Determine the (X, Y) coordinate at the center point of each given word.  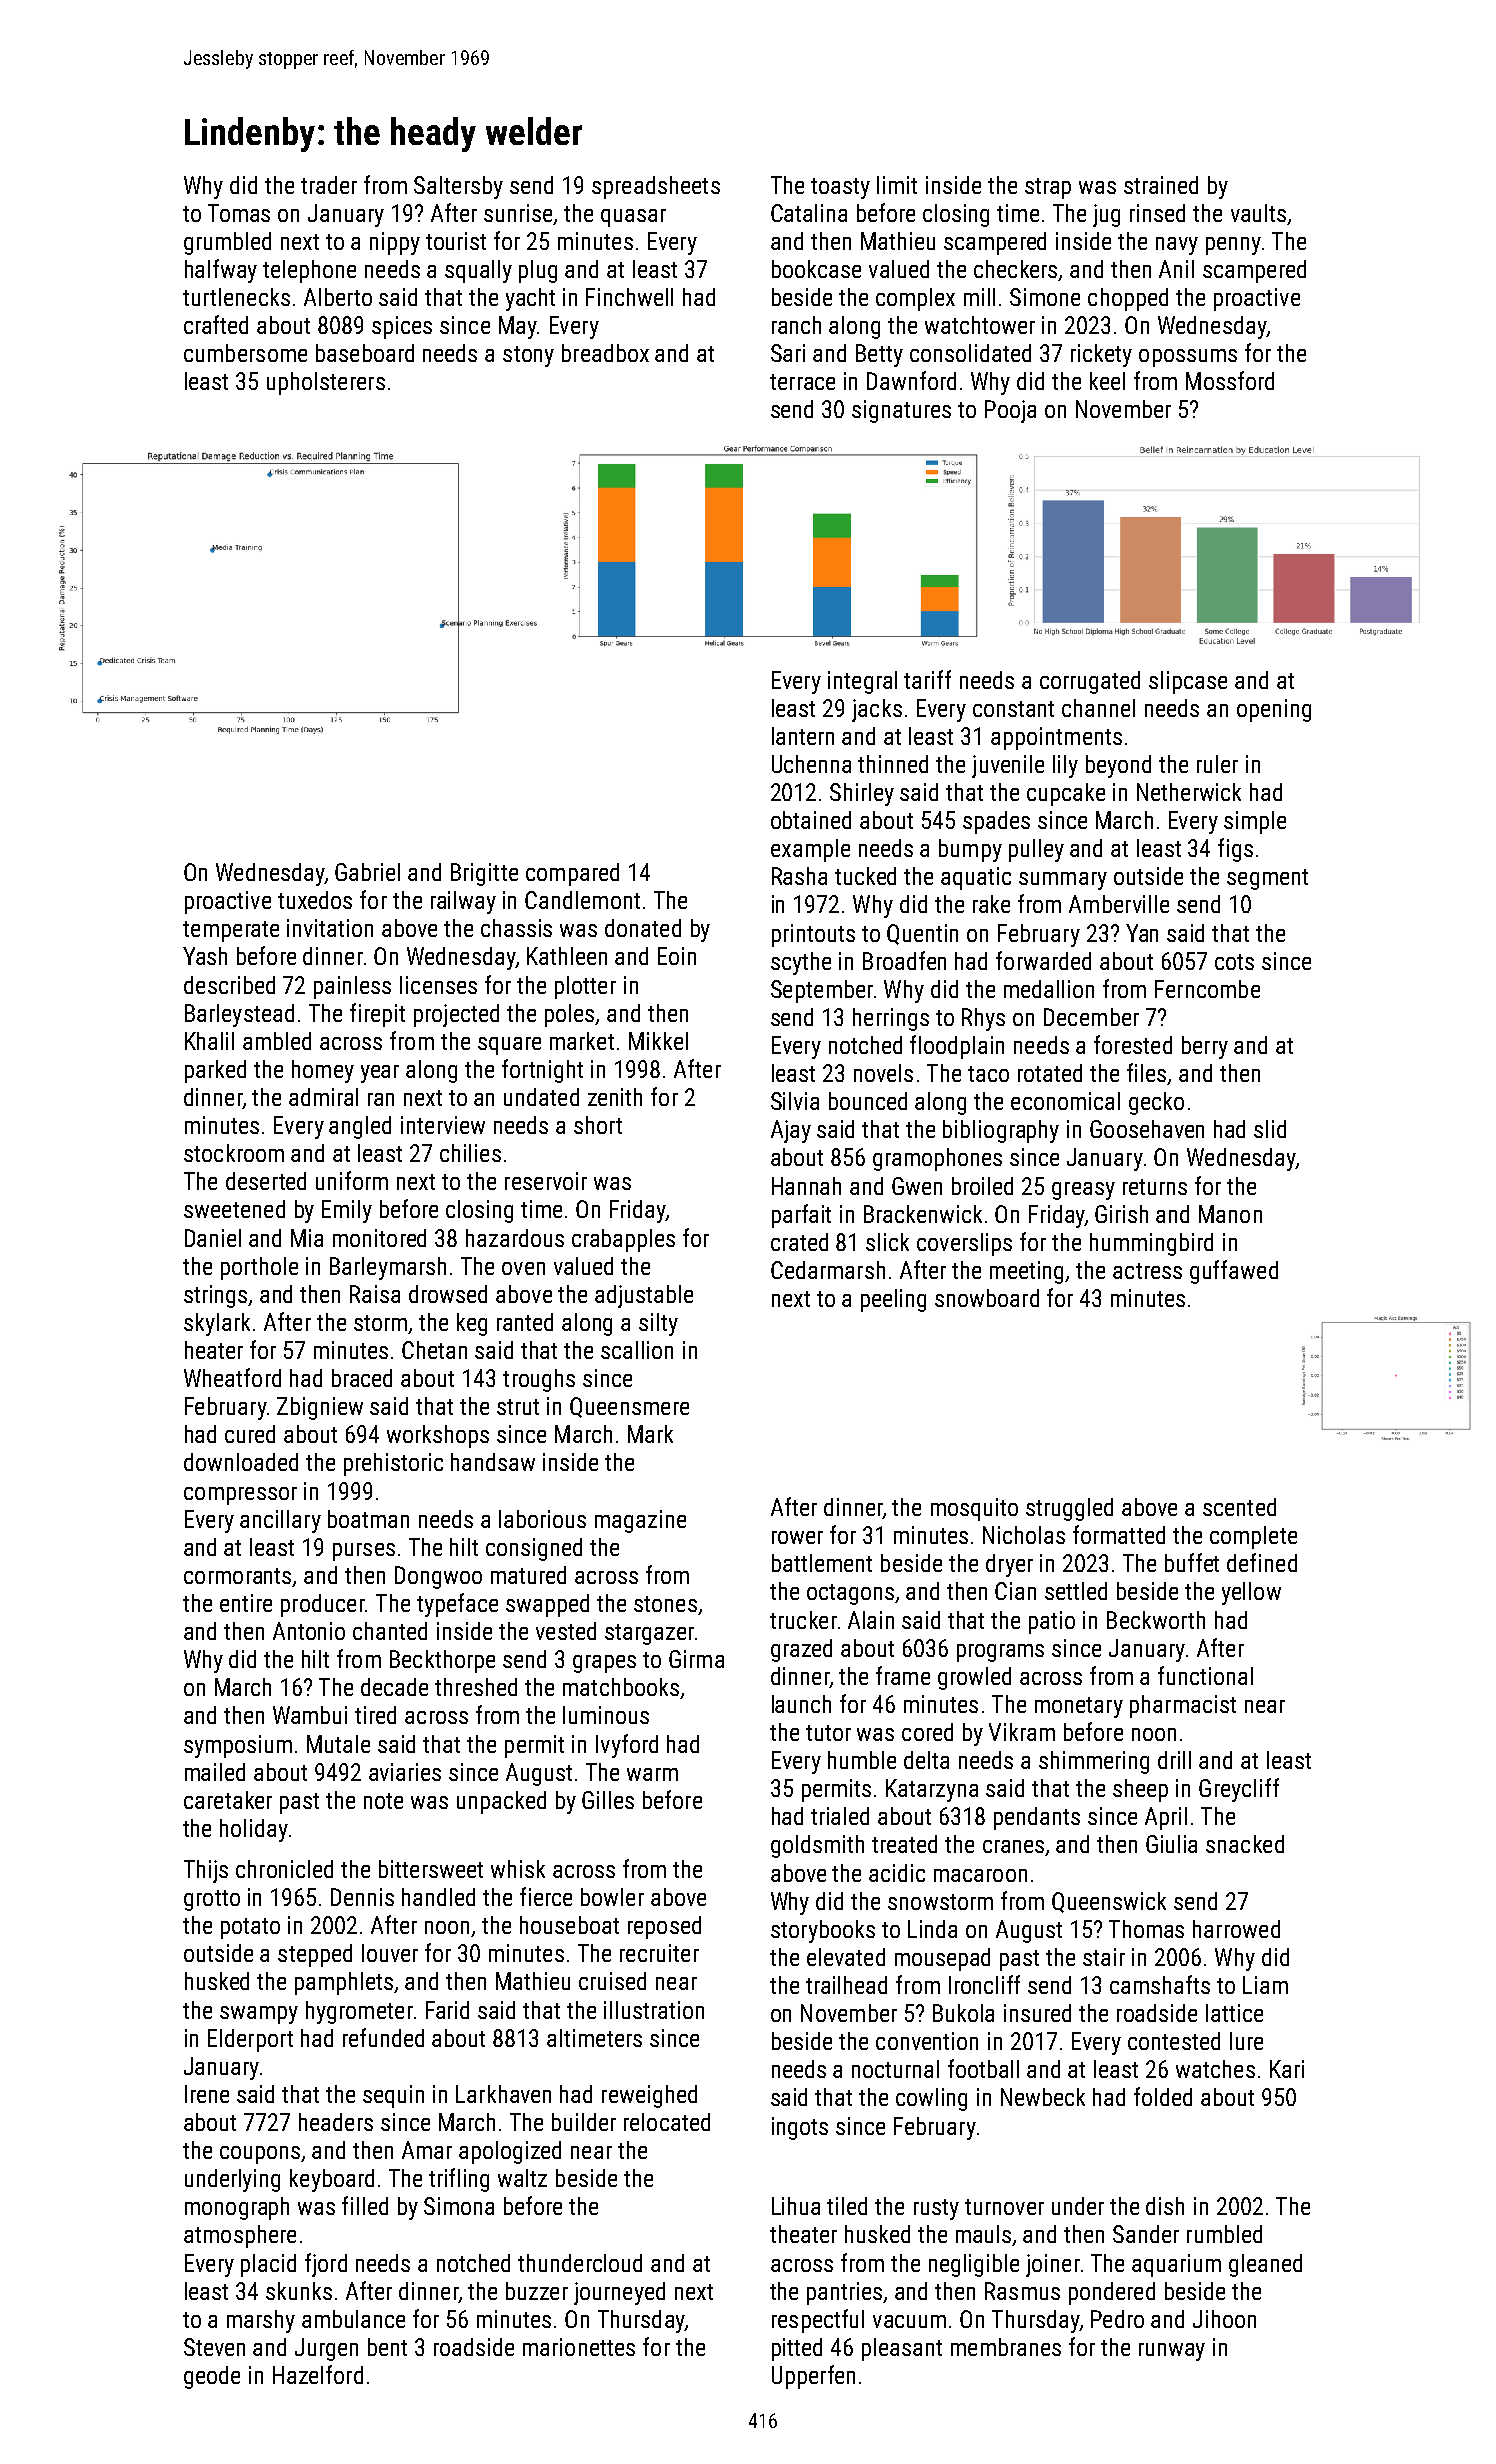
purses (364, 1552)
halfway (221, 271)
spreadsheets (656, 187)
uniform (352, 1180)
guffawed (1234, 1272)
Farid (447, 2010)
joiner (1053, 2265)
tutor (828, 1733)
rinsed (1157, 213)
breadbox (605, 353)
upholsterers (326, 383)
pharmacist (1183, 1706)
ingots (800, 2128)
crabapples (623, 1240)
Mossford (1230, 380)
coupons (260, 2155)
